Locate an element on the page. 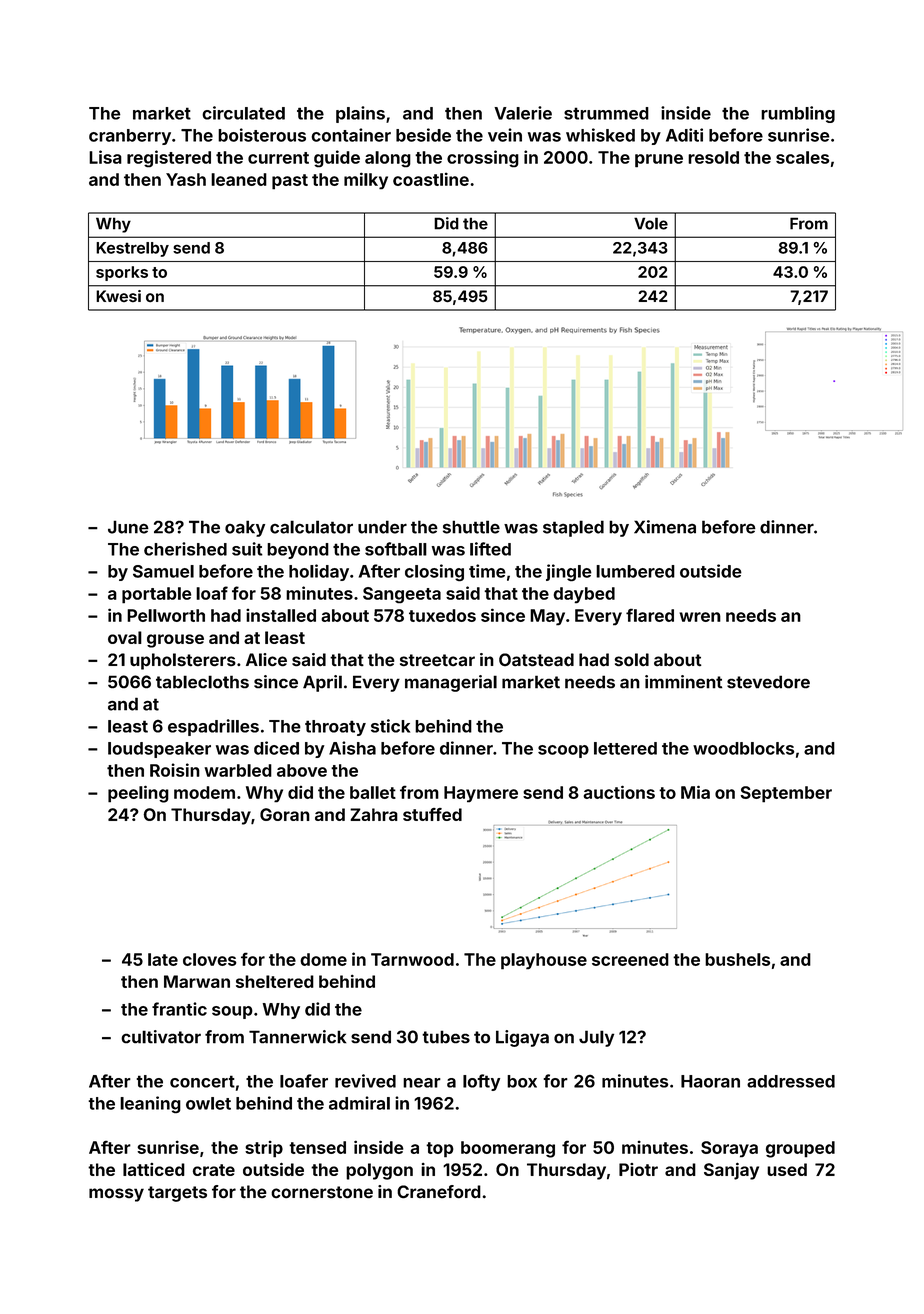 This image has height=1314, width=924. plains is located at coordinates (360, 114).
